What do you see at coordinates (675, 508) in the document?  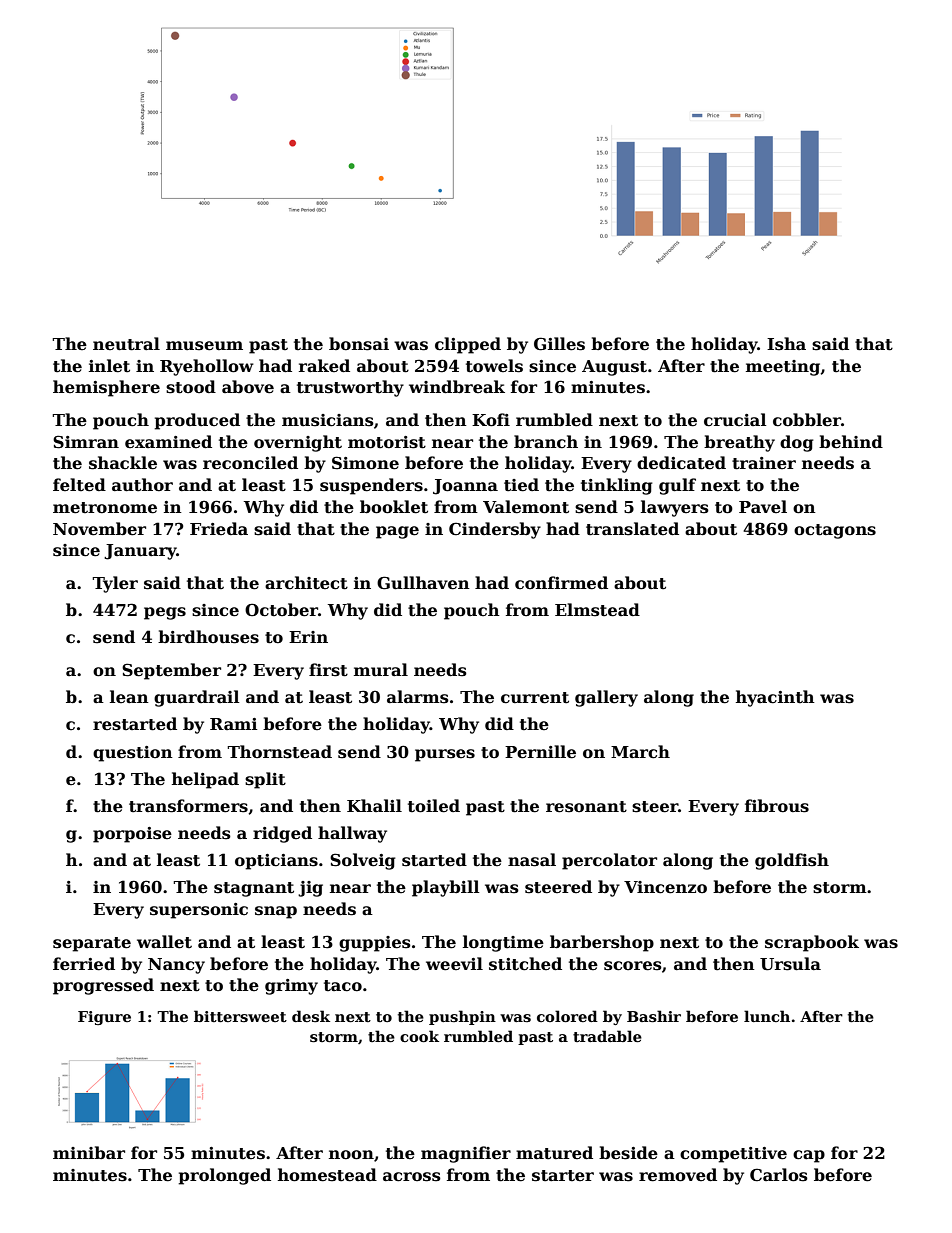 I see `lawyers` at bounding box center [675, 508].
